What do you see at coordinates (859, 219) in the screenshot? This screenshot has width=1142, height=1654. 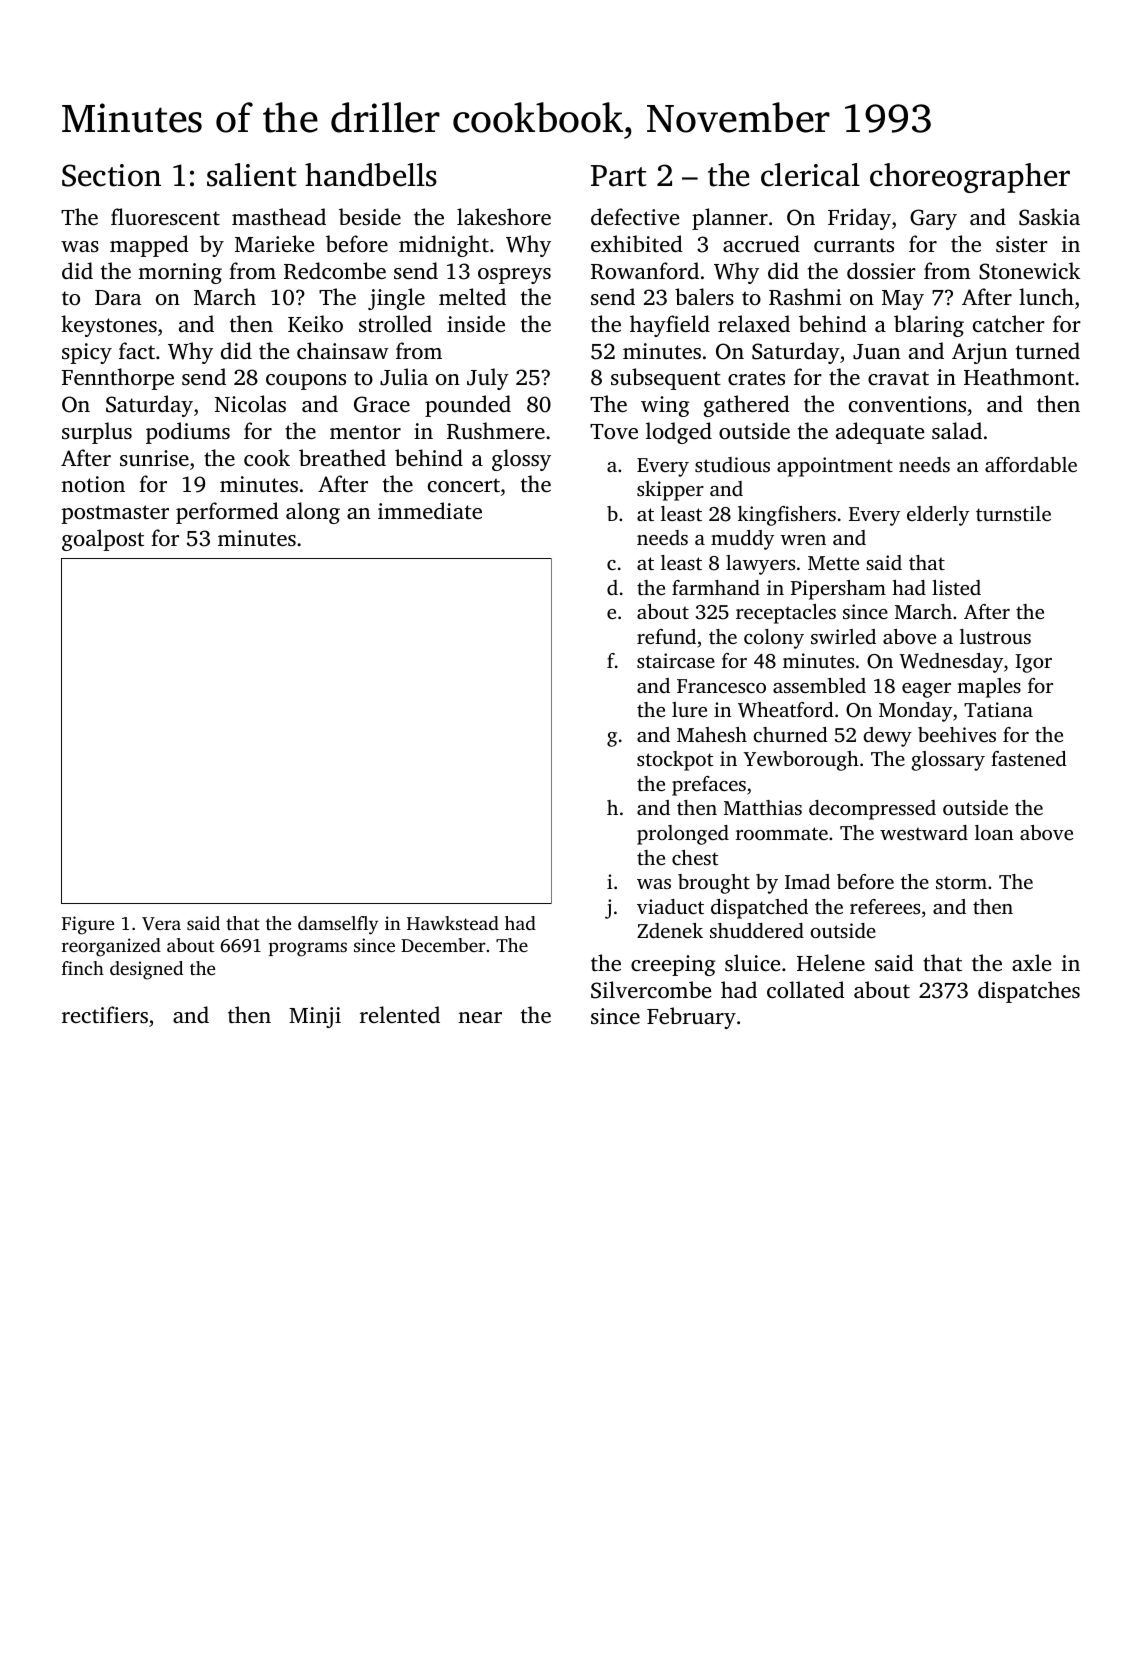 I see `Friday` at bounding box center [859, 219].
